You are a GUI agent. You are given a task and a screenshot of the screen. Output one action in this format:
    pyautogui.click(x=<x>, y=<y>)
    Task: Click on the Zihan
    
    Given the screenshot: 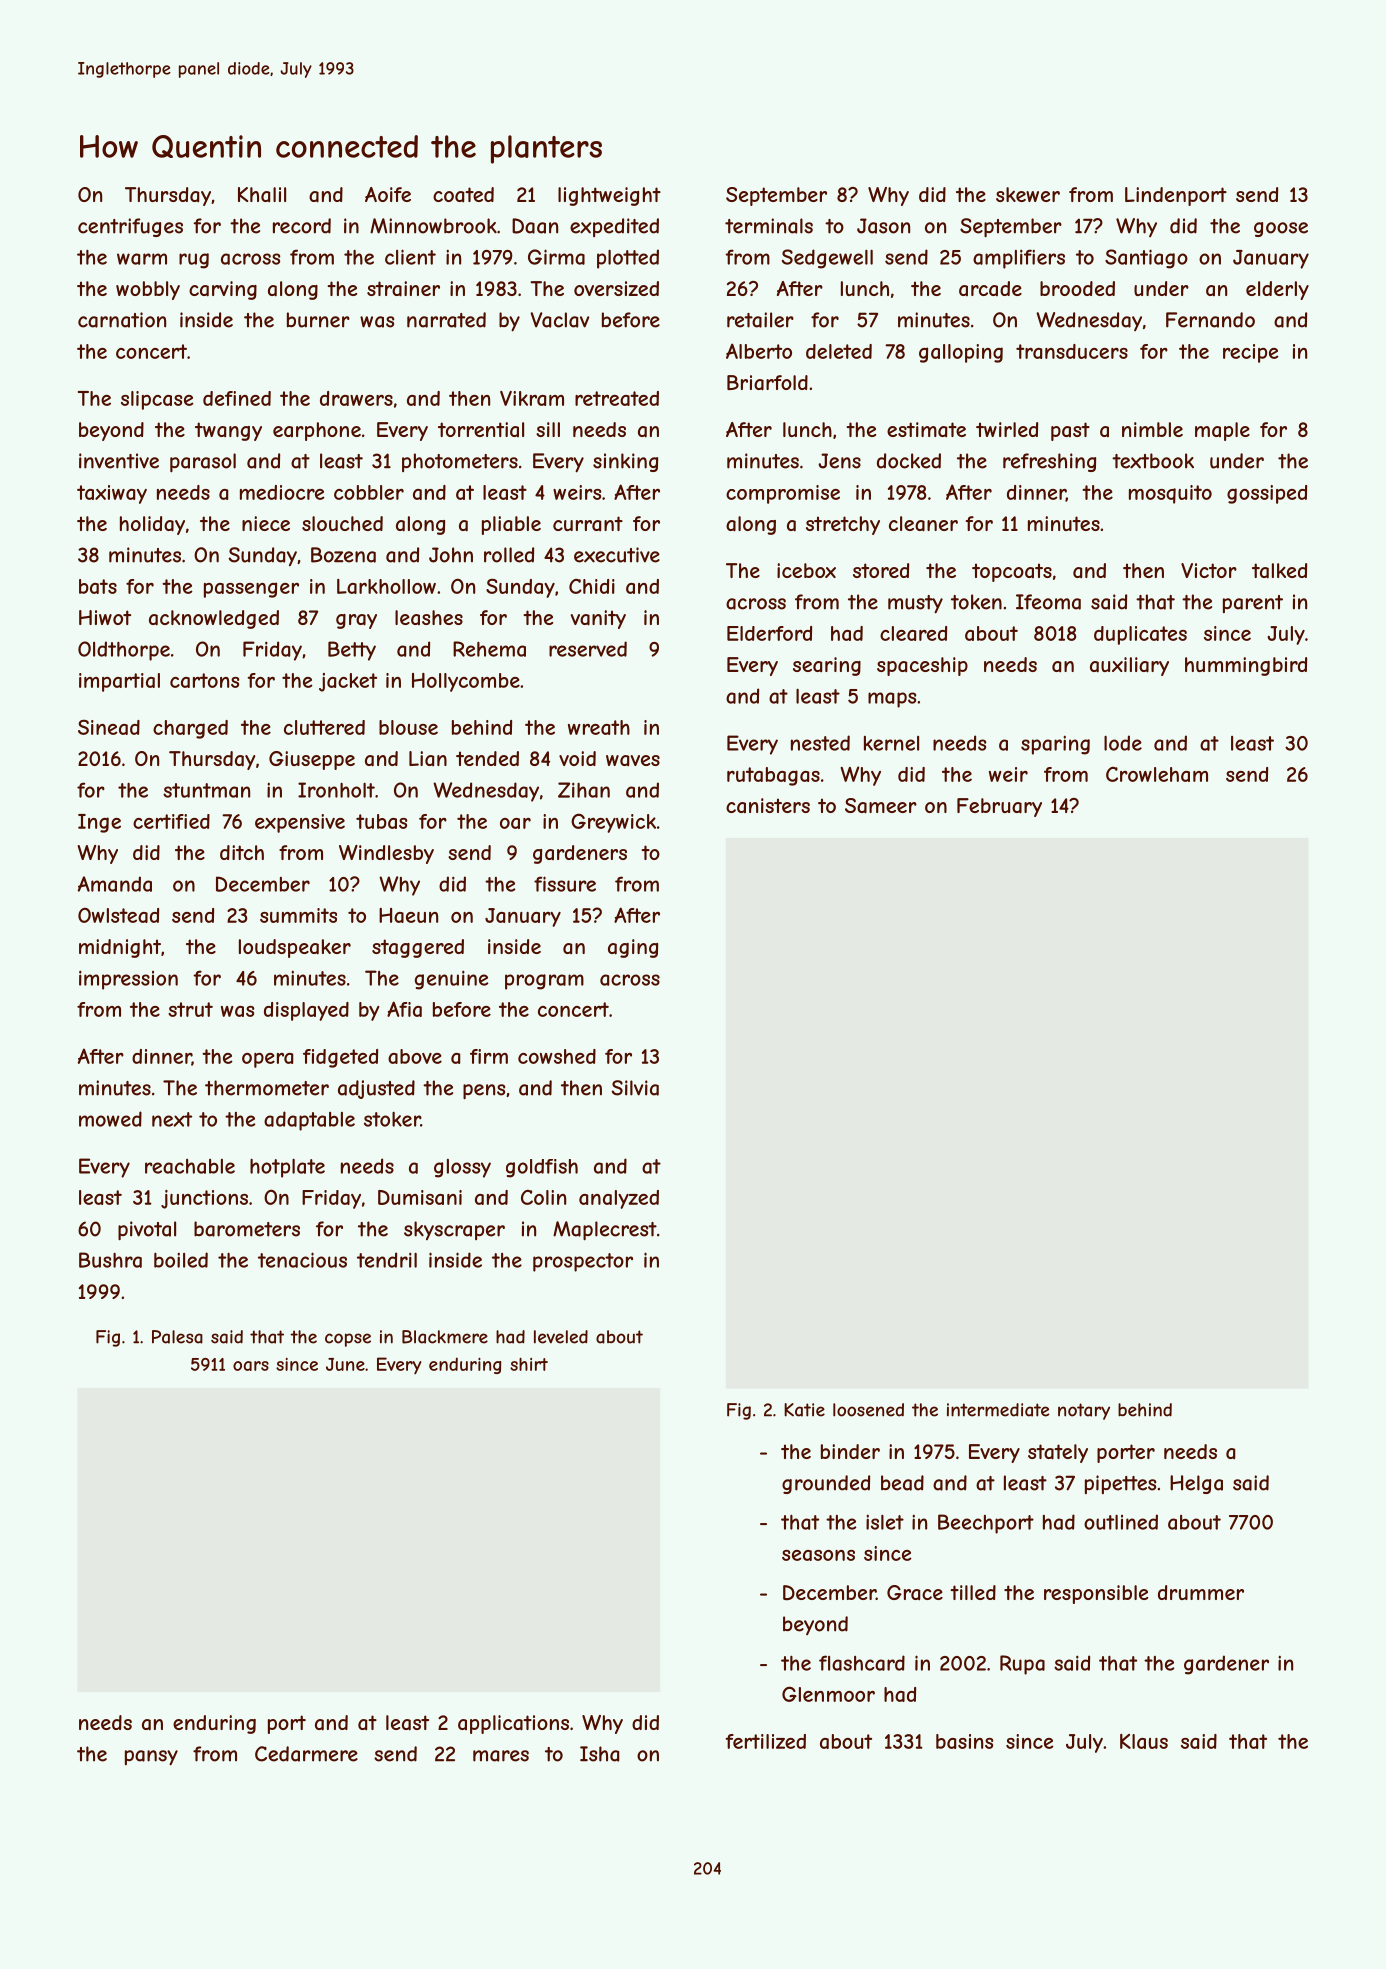 What is the action you would take?
    pyautogui.click(x=584, y=790)
